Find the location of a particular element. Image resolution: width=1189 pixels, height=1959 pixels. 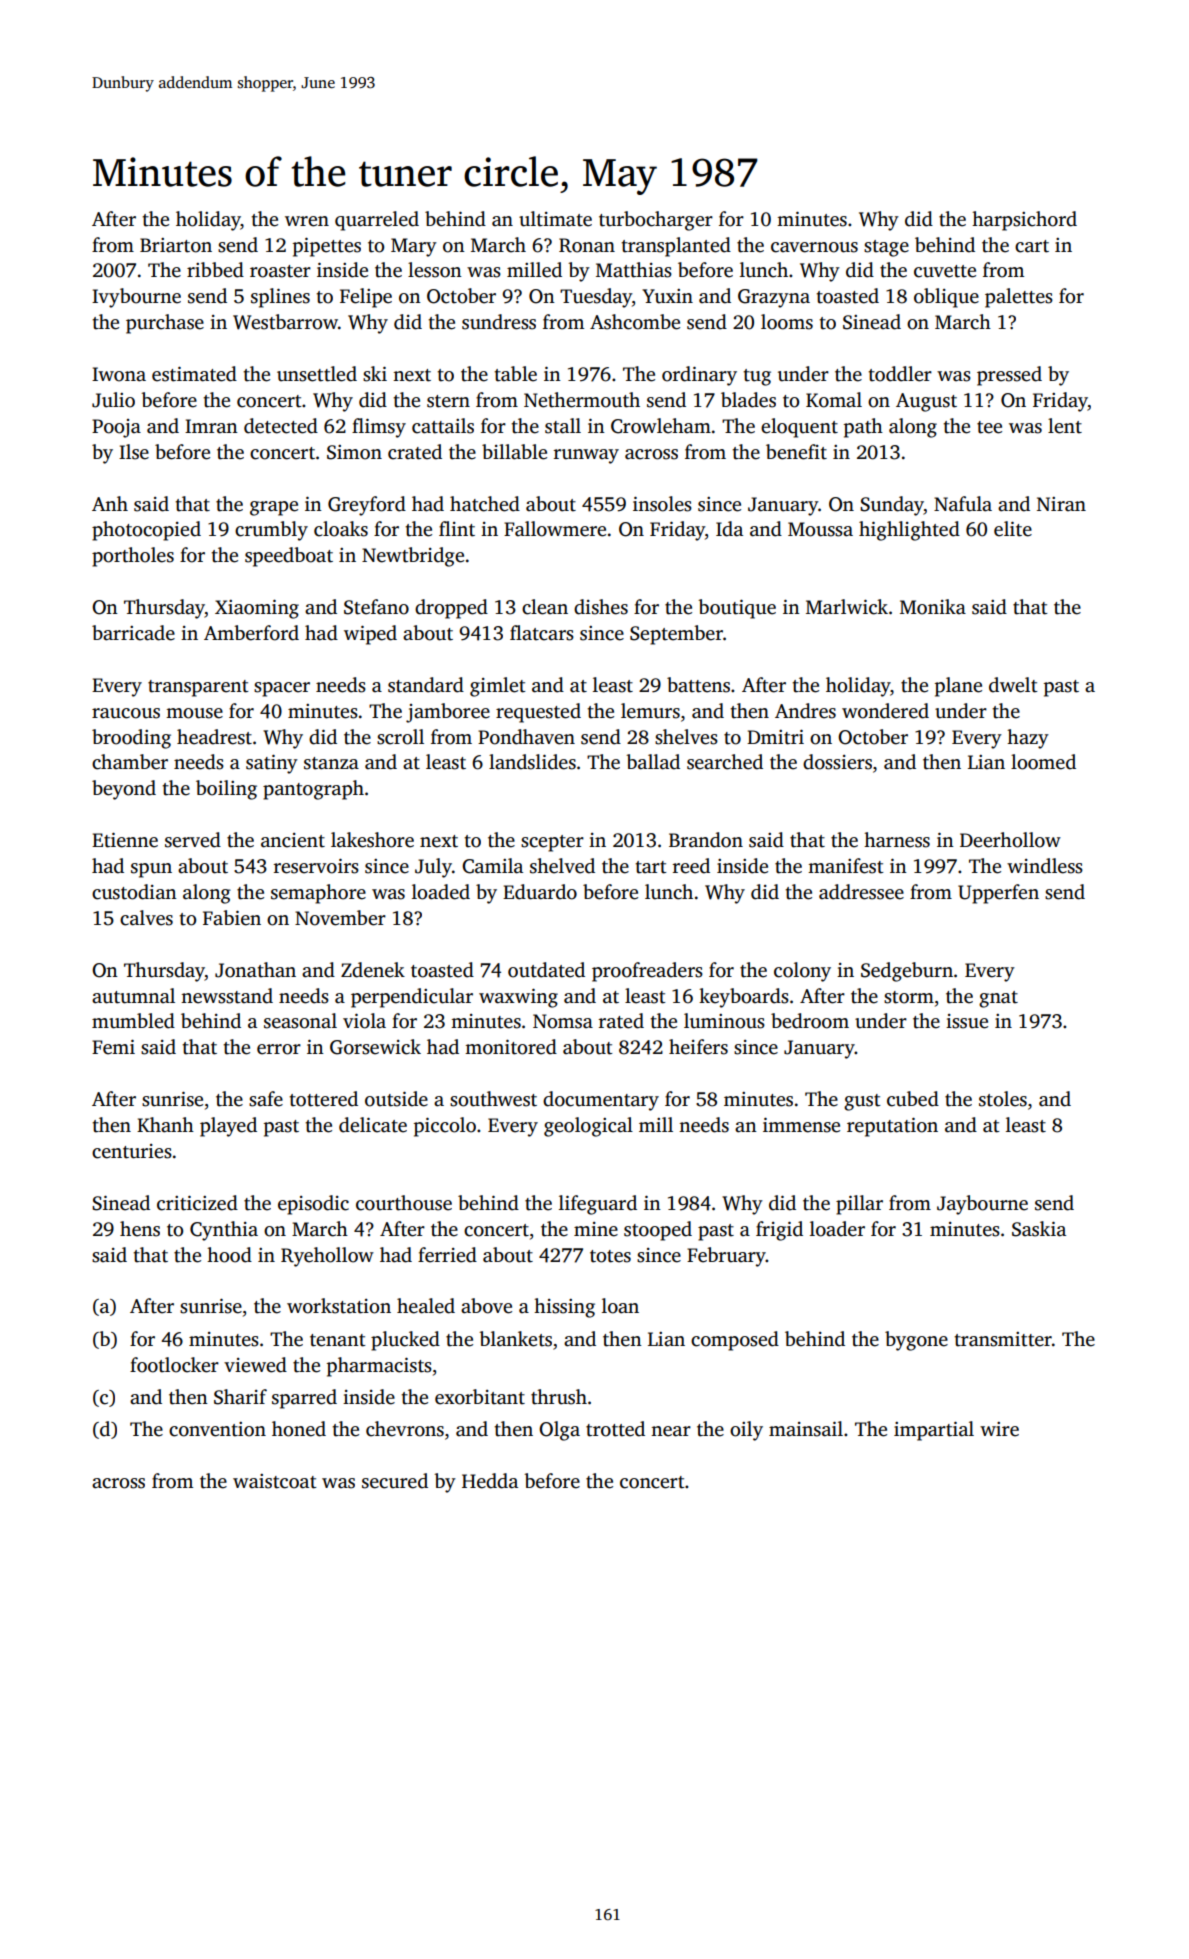

hazy is located at coordinates (1028, 739).
